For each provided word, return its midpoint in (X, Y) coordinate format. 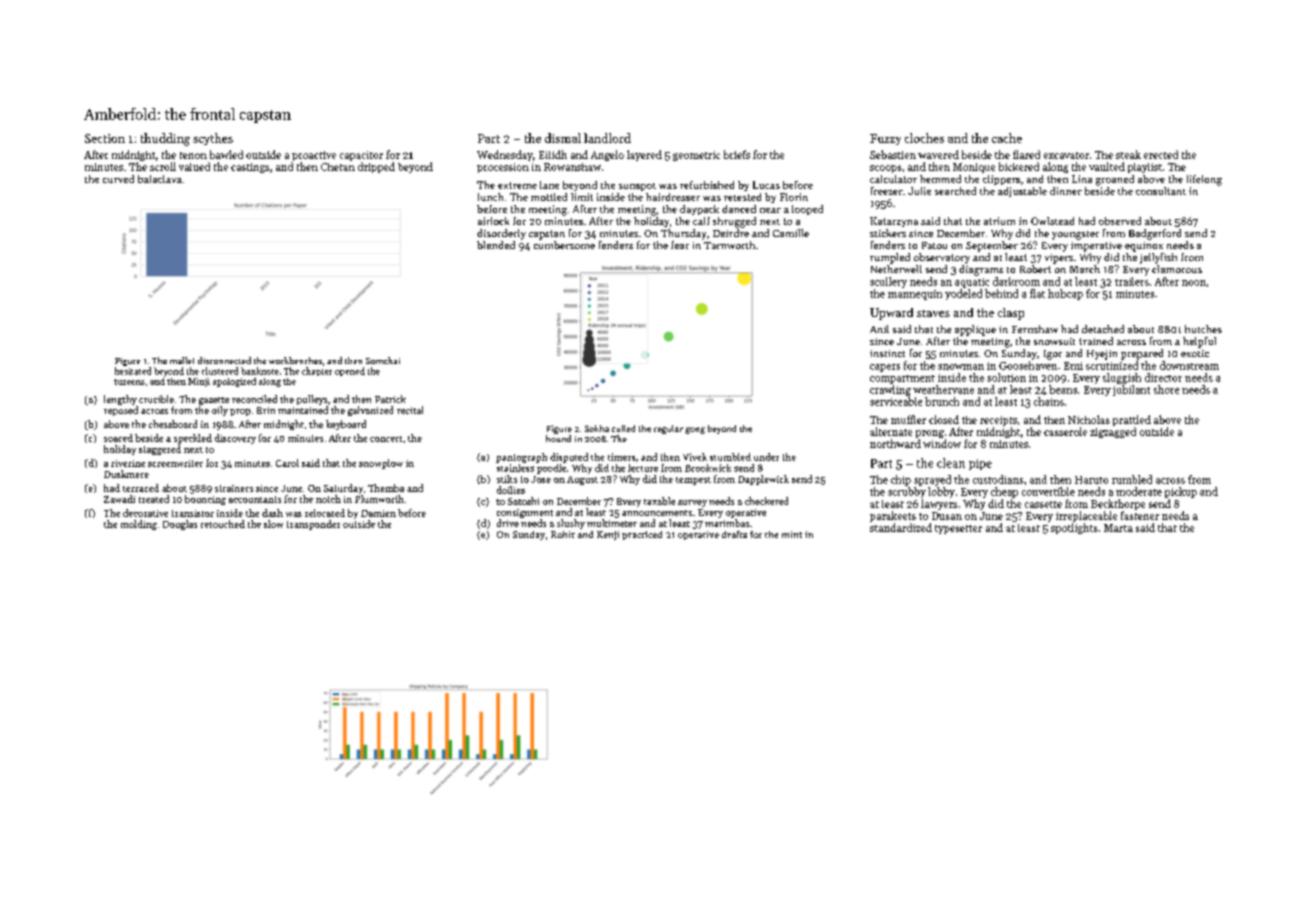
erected (1161, 154)
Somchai (383, 360)
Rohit (563, 534)
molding (139, 525)
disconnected (224, 360)
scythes (213, 139)
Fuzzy (885, 139)
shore (1166, 389)
